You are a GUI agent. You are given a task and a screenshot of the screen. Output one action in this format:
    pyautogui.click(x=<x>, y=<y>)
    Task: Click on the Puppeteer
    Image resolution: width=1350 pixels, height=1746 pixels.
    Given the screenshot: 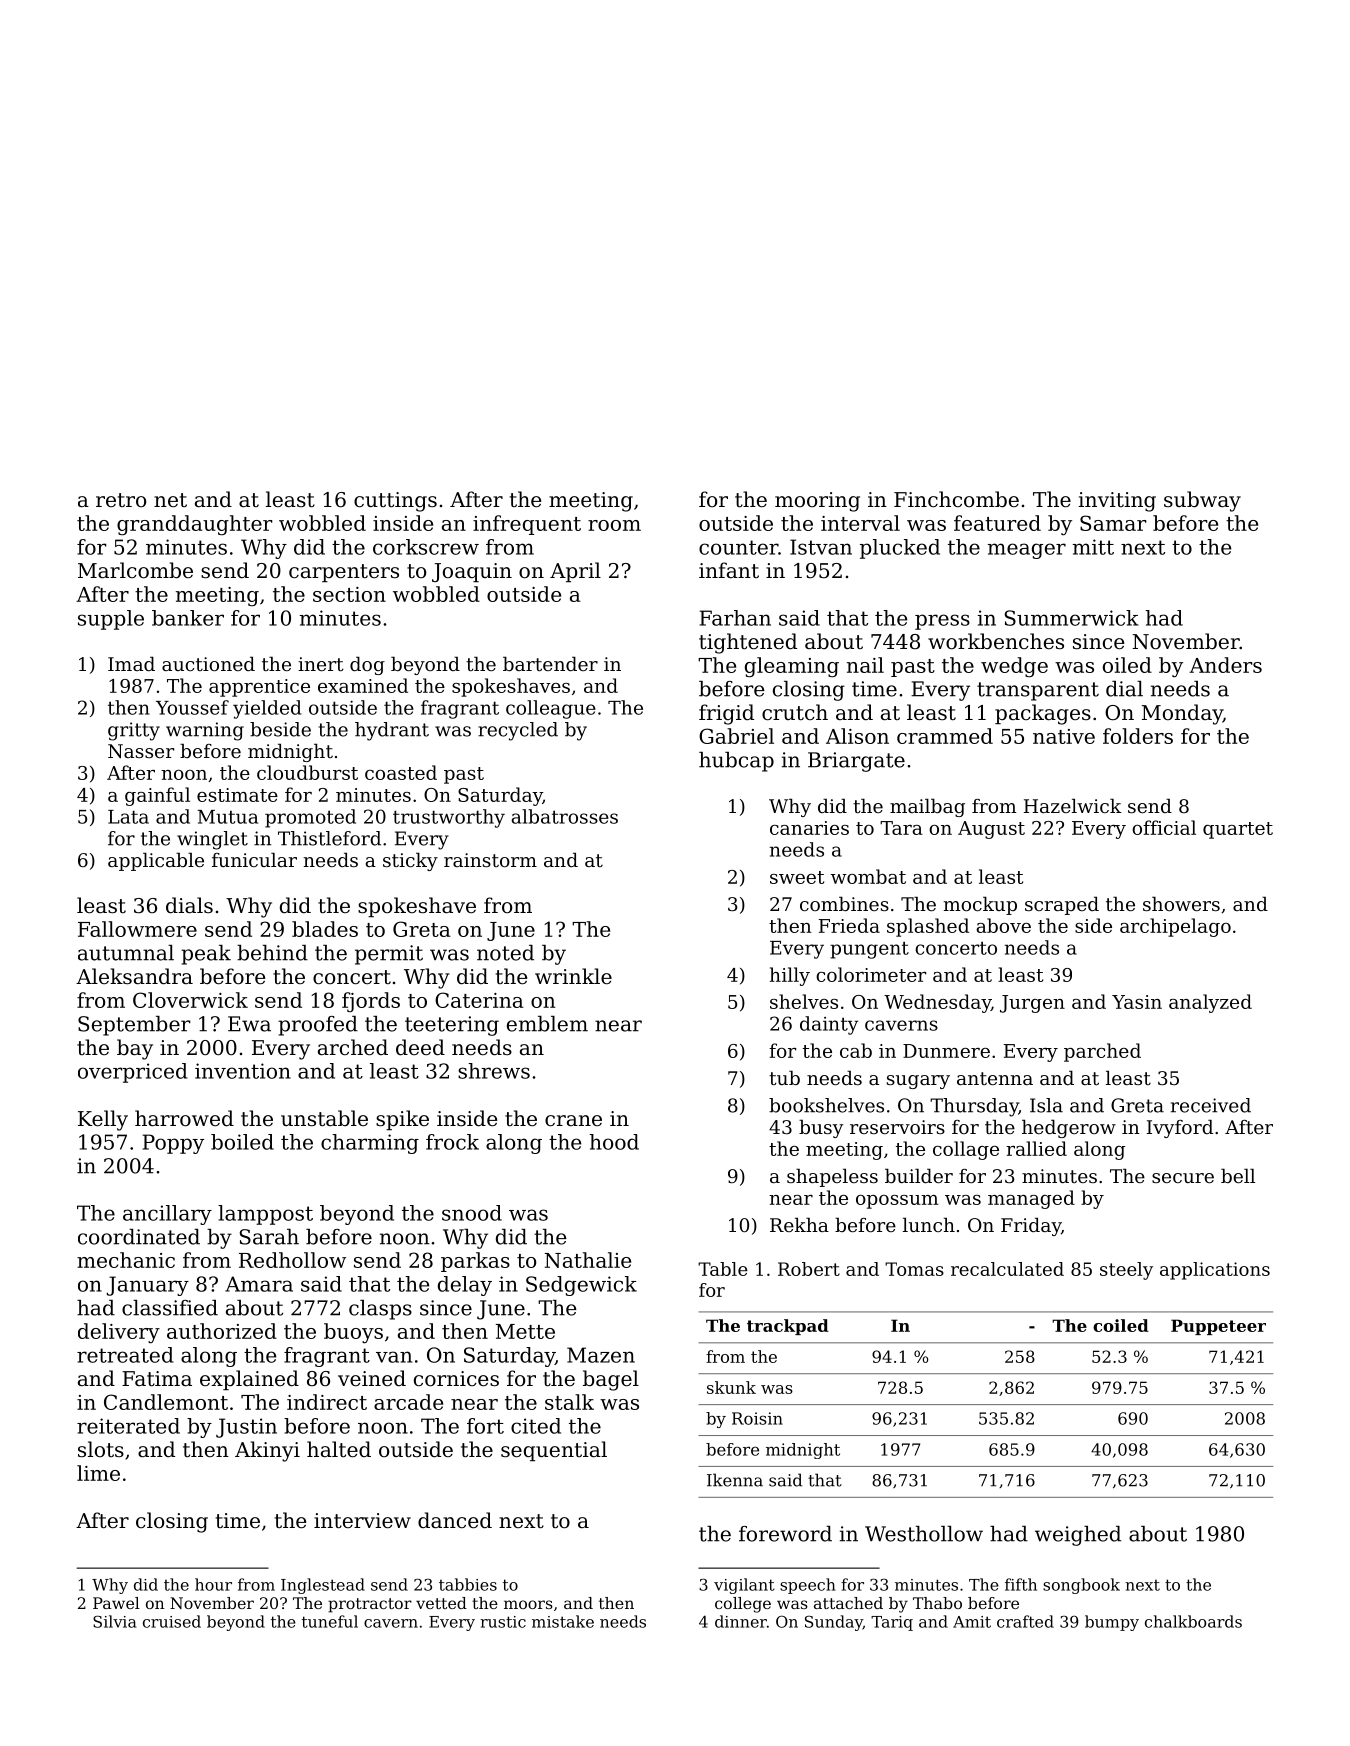 What is the action you would take?
    pyautogui.click(x=1218, y=1327)
